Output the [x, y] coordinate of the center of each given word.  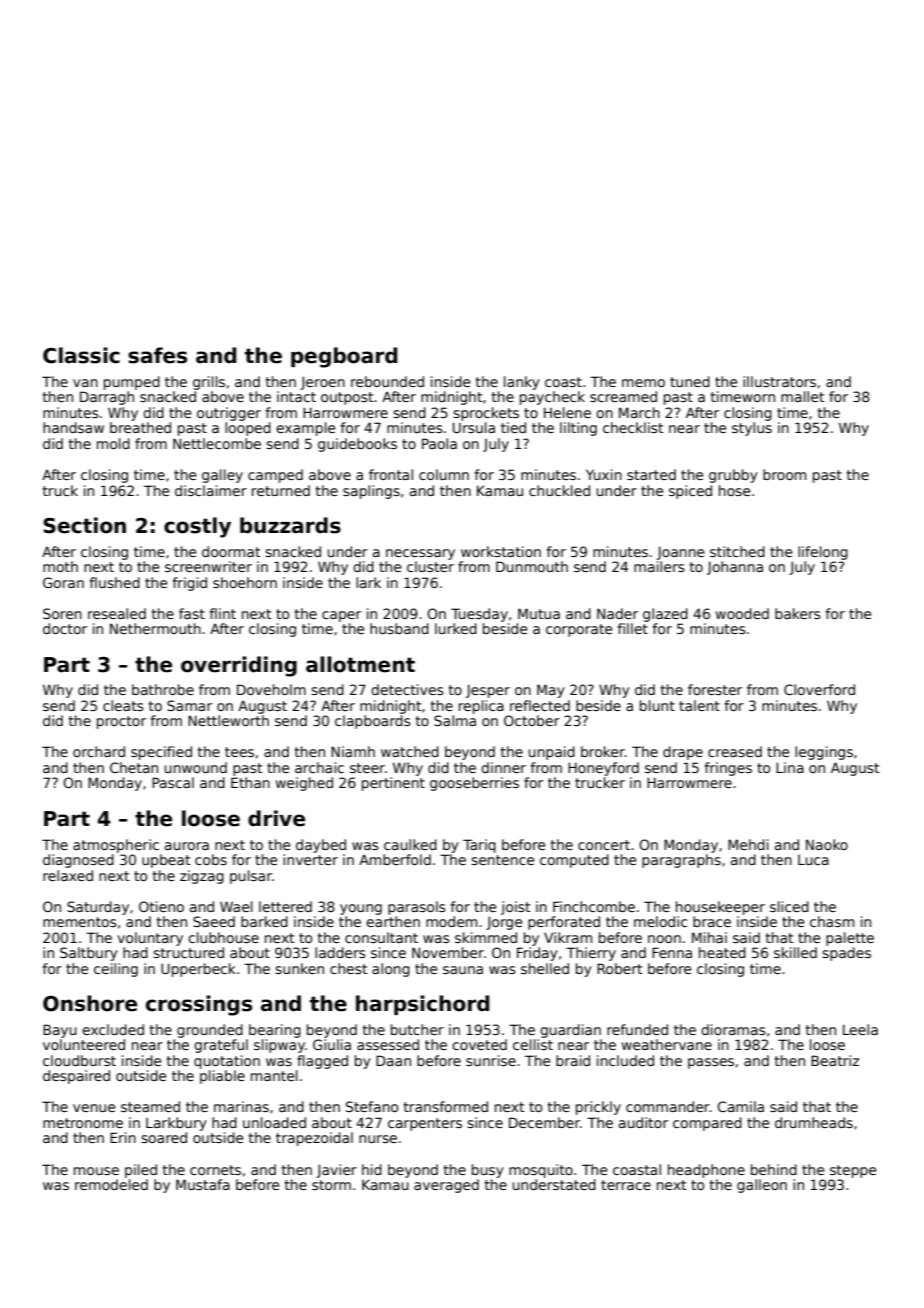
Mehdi [748, 844]
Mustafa [203, 1184]
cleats [123, 705]
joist [515, 908]
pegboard [344, 357]
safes [157, 355]
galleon [762, 1186]
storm [331, 1185]
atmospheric [116, 846]
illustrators [779, 381]
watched [410, 751]
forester [715, 689]
